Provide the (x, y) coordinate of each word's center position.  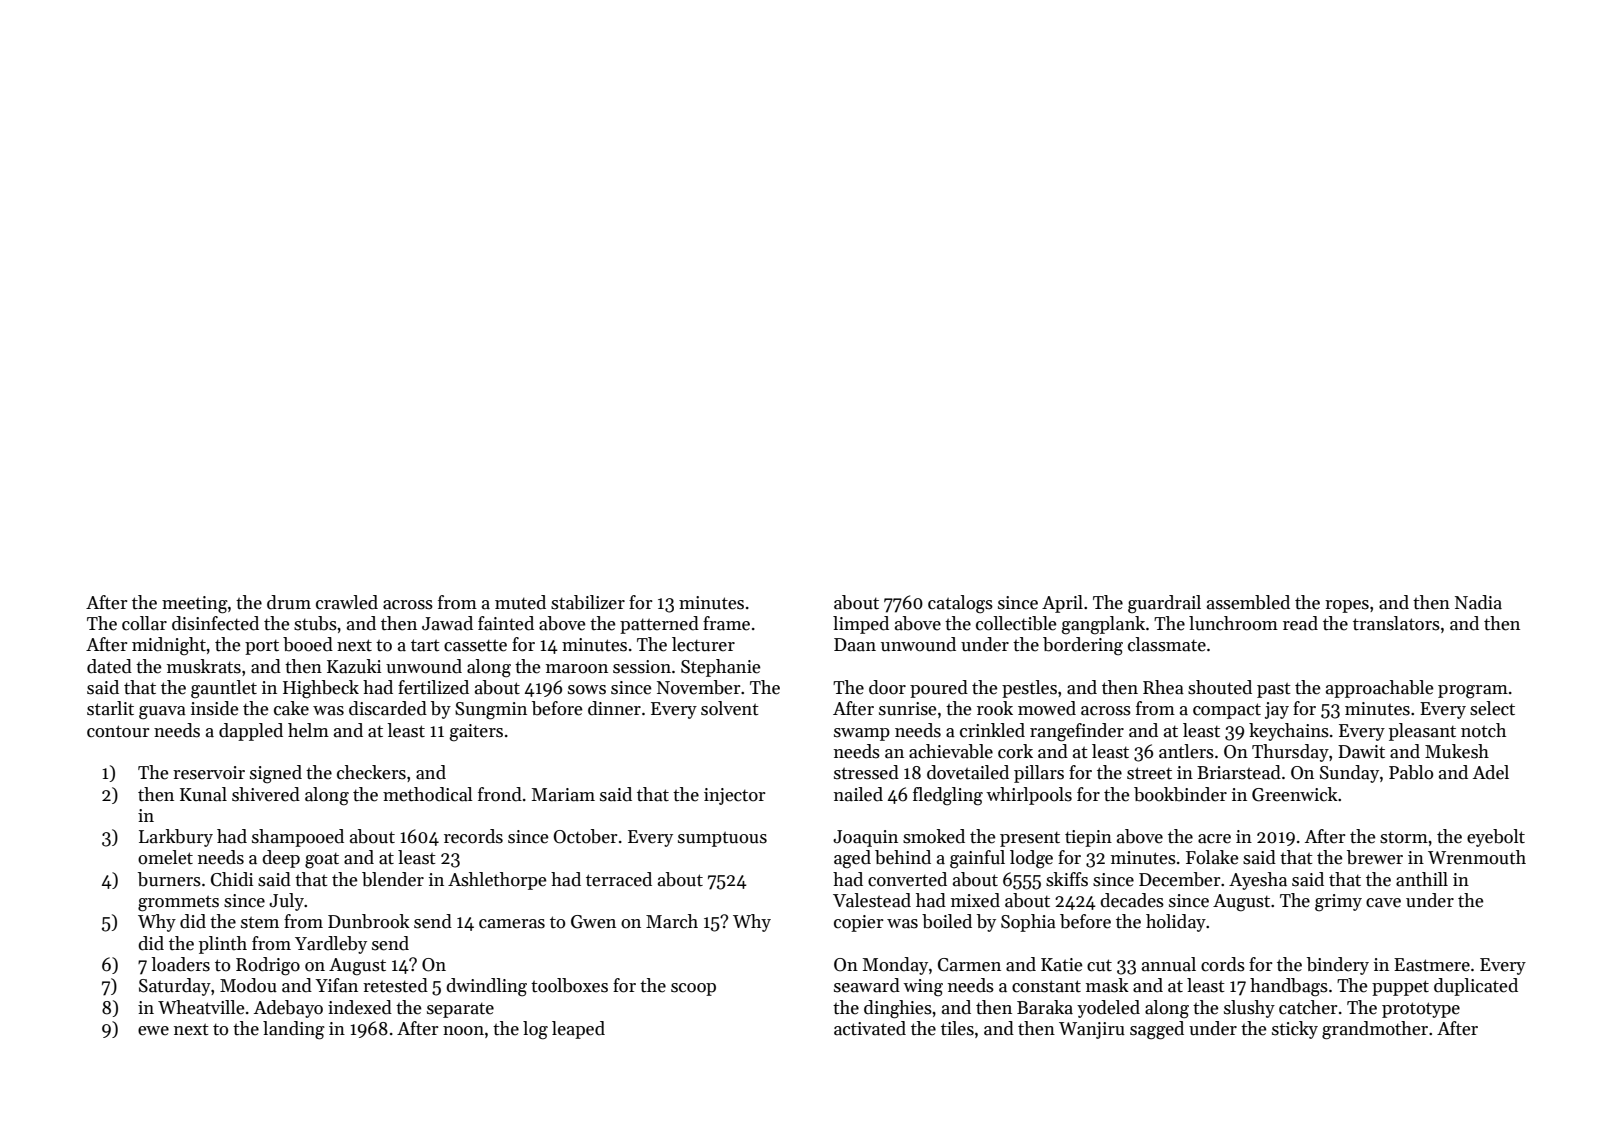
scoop (693, 989)
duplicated (1476, 987)
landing (294, 1030)
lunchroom (1233, 623)
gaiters (476, 733)
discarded (388, 708)
